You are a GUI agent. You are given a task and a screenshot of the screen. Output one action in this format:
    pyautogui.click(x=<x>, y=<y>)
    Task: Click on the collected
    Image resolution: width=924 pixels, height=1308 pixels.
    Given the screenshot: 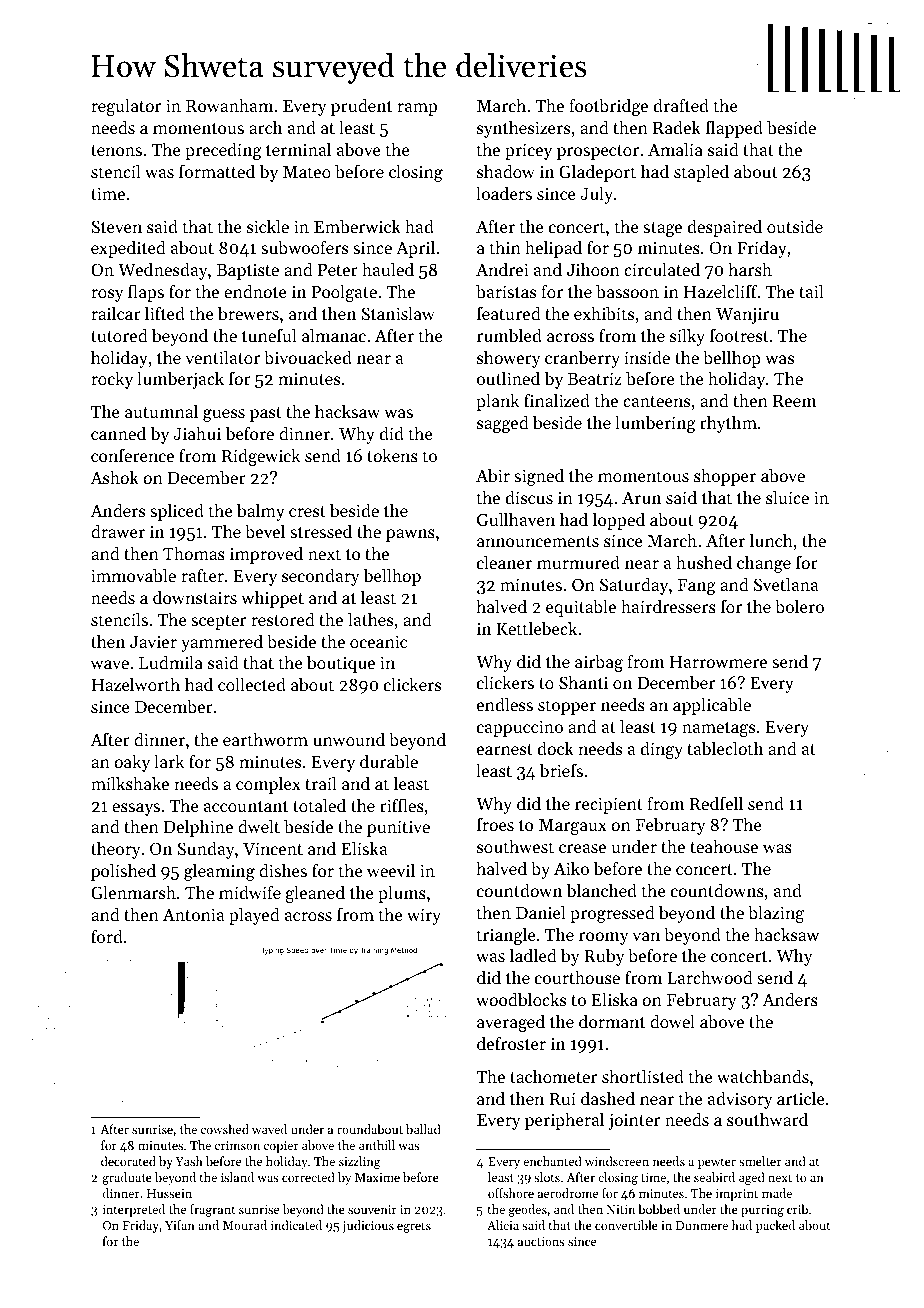 What is the action you would take?
    pyautogui.click(x=252, y=684)
